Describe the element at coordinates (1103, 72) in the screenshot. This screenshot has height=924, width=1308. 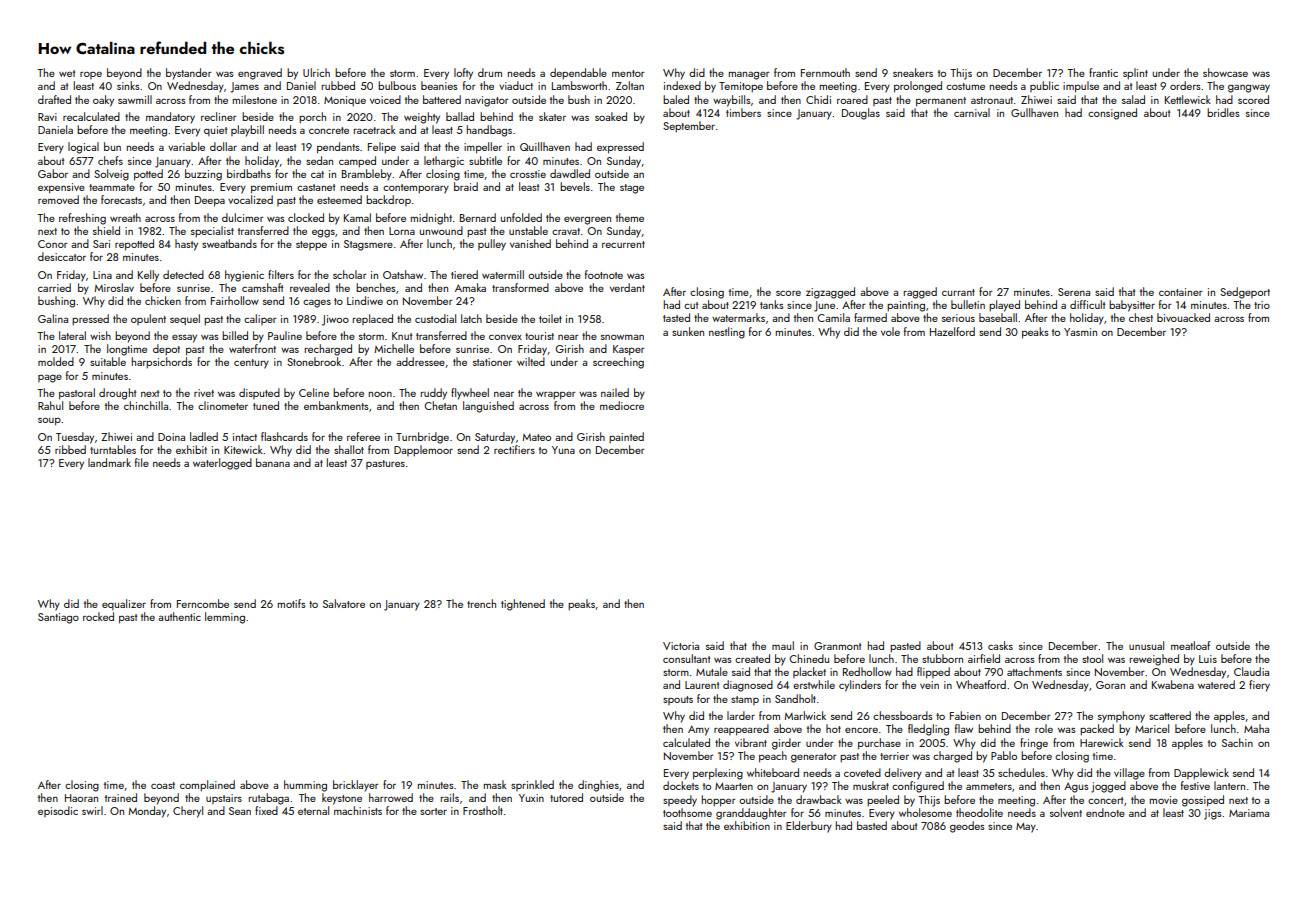
I see `frantic` at that location.
